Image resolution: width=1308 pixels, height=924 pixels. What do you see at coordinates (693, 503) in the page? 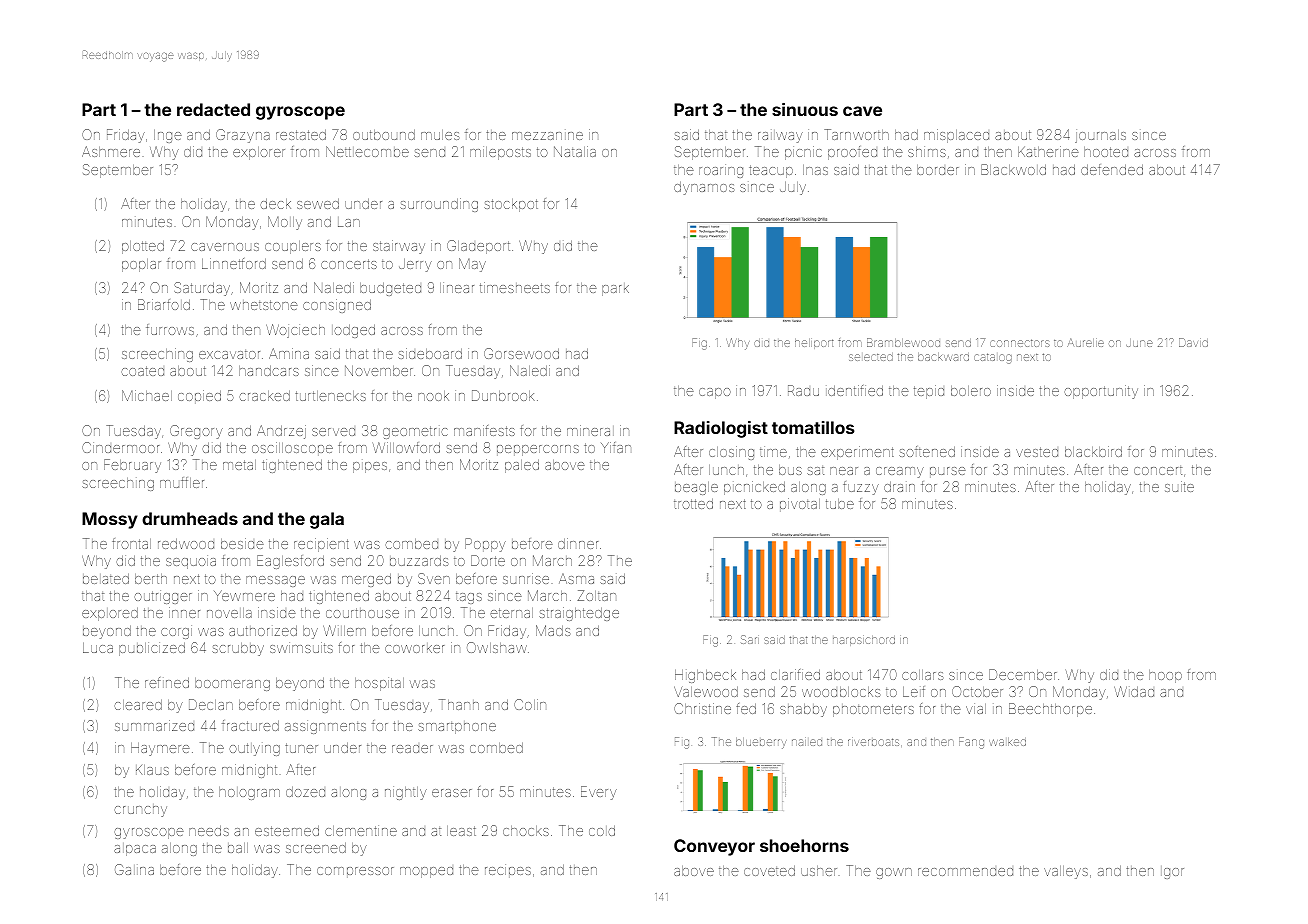
I see `trotted` at bounding box center [693, 503].
